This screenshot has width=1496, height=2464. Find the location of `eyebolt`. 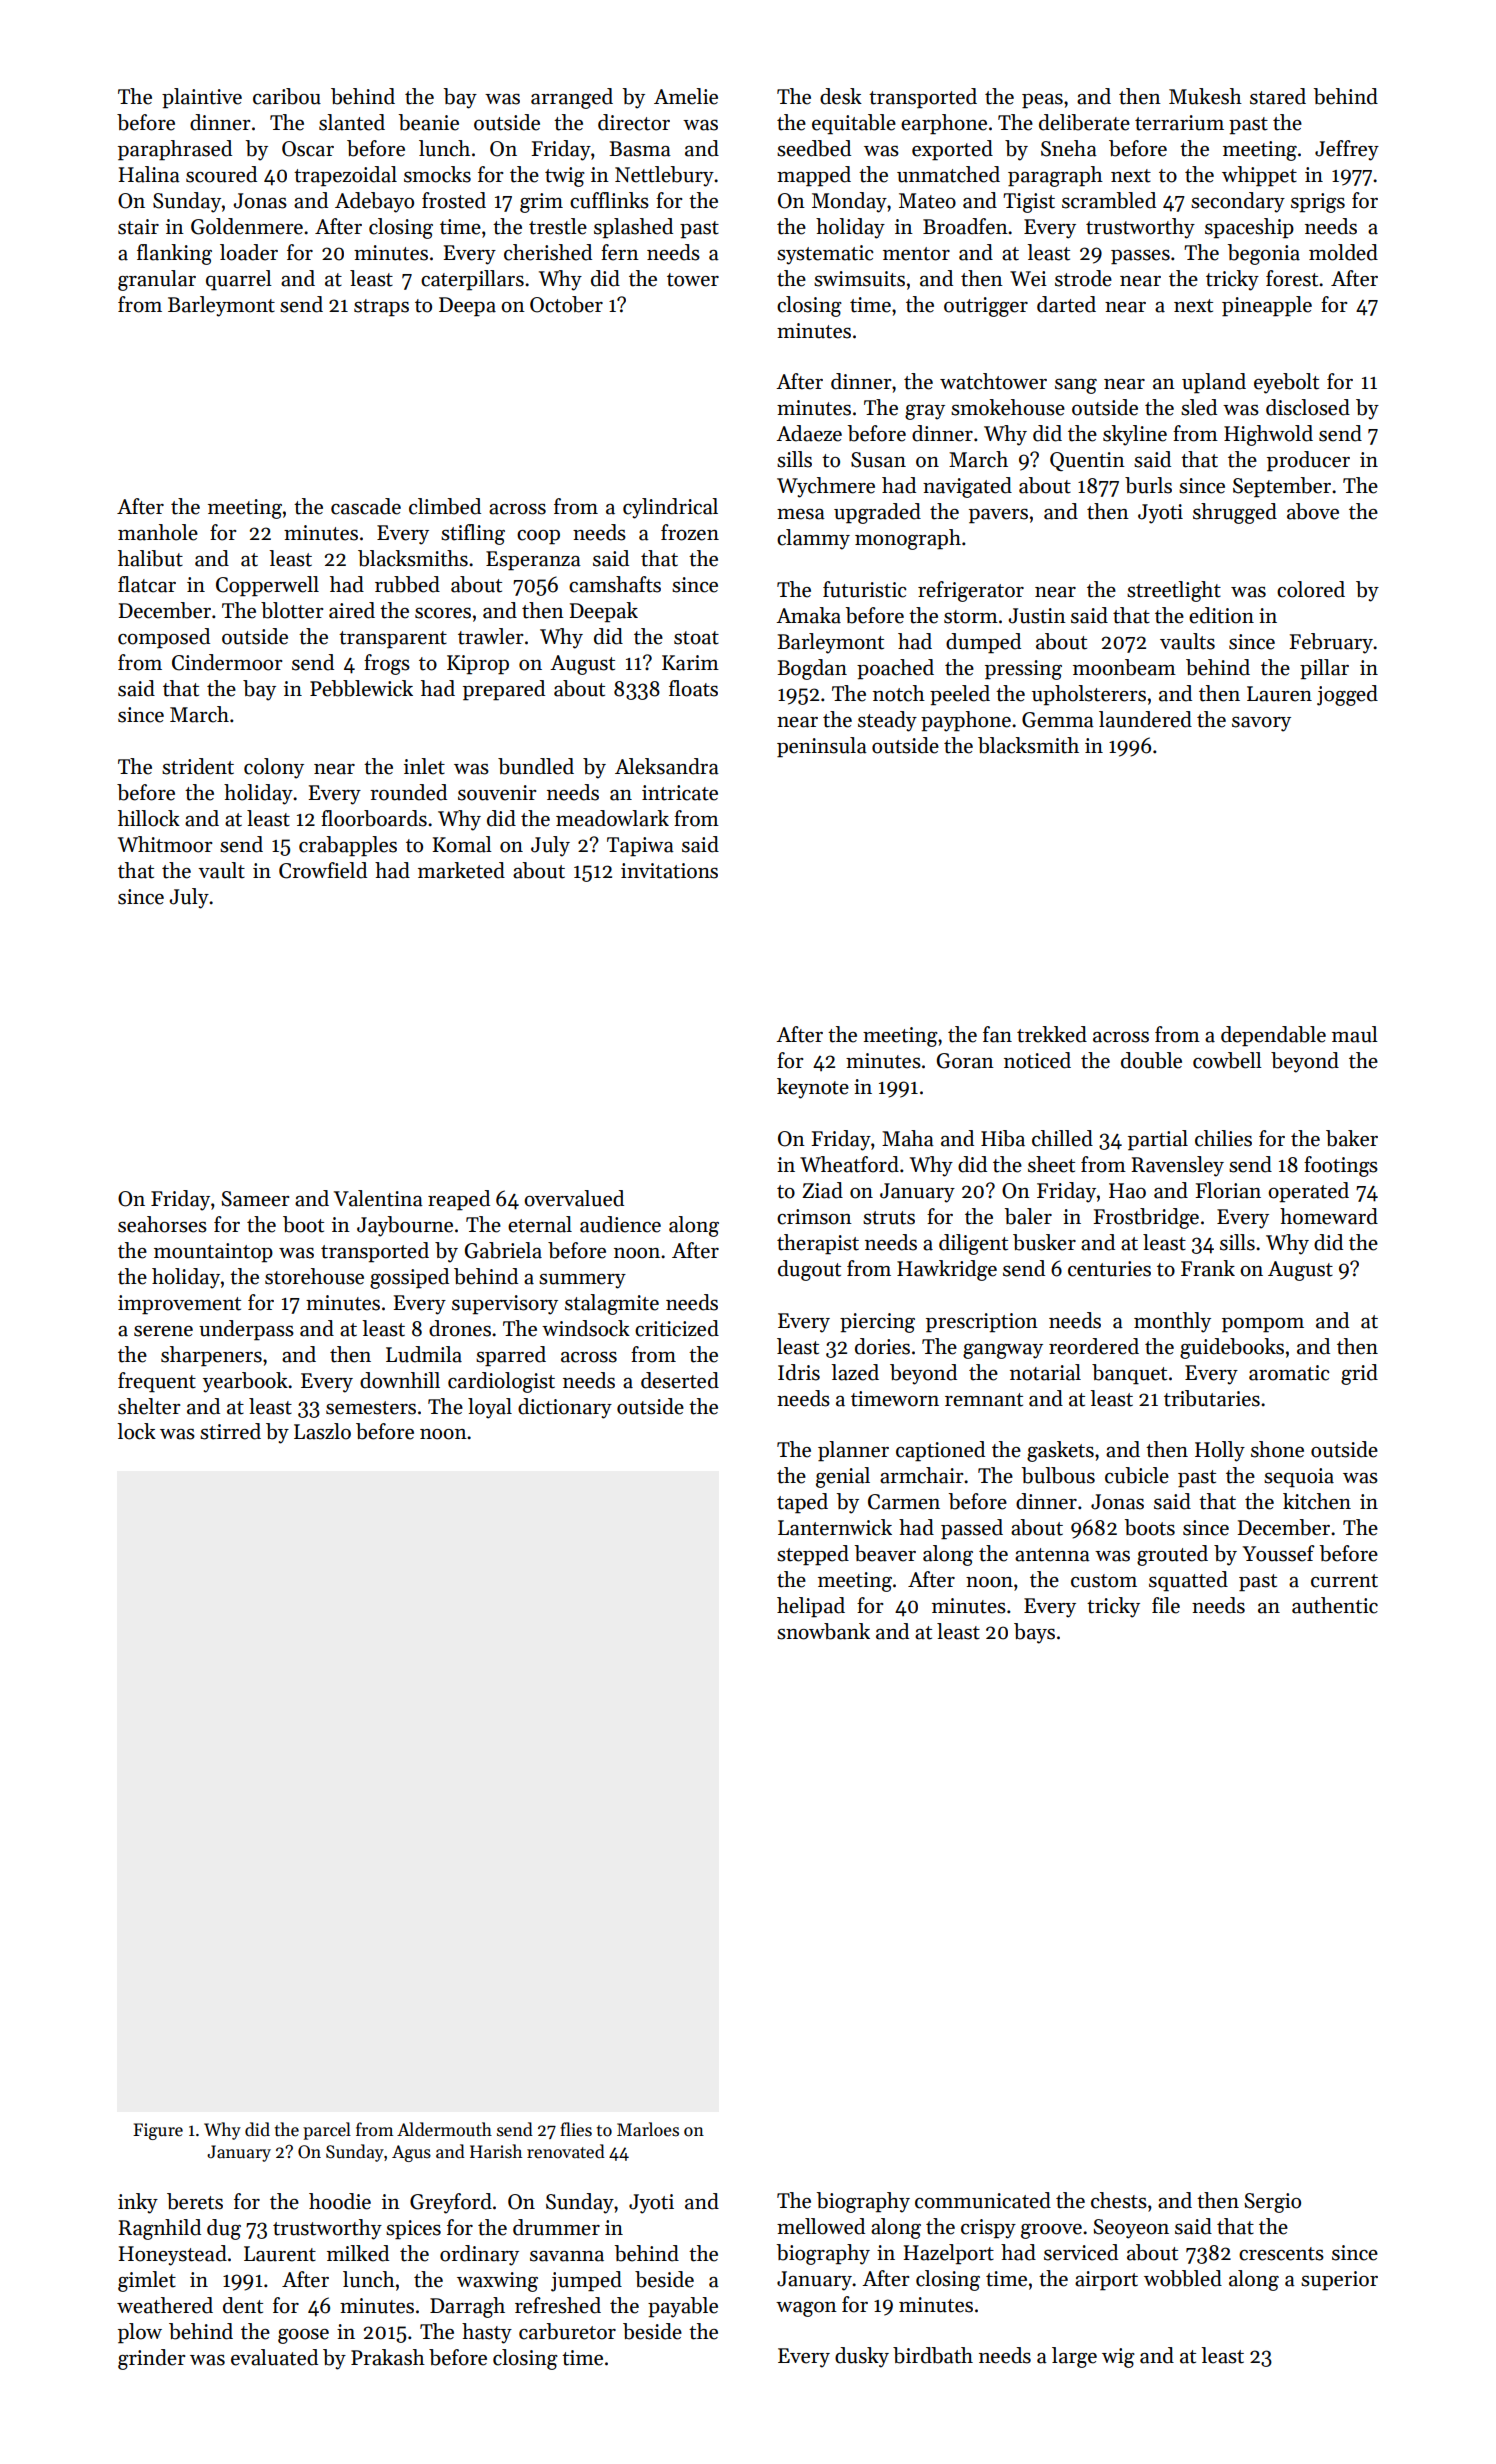

eyebolt is located at coordinates (1286, 383).
